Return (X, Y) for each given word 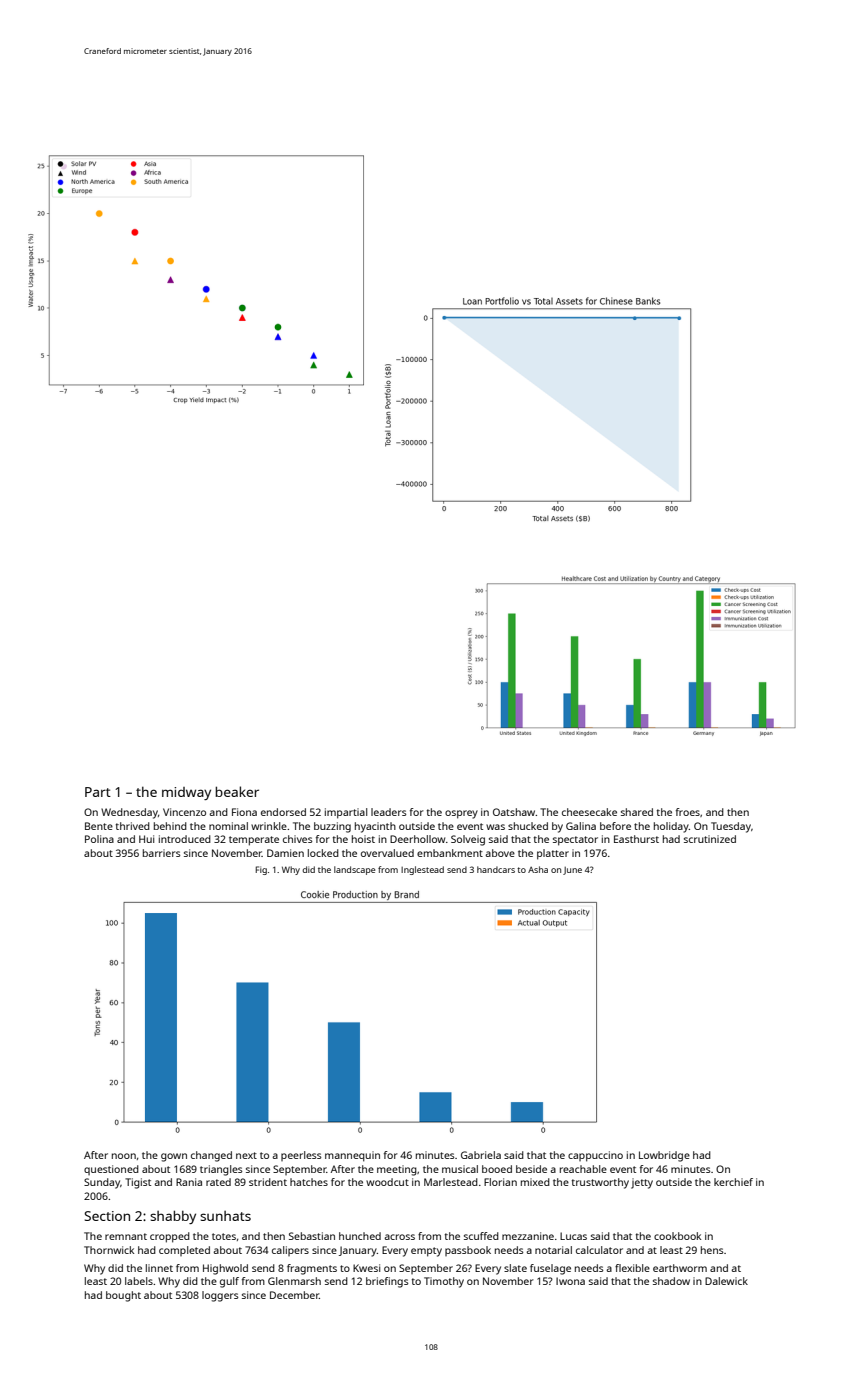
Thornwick (109, 1250)
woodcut (387, 1182)
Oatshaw (514, 812)
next (246, 1155)
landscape (354, 870)
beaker (237, 791)
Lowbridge (664, 1156)
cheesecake (589, 812)
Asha (538, 869)
